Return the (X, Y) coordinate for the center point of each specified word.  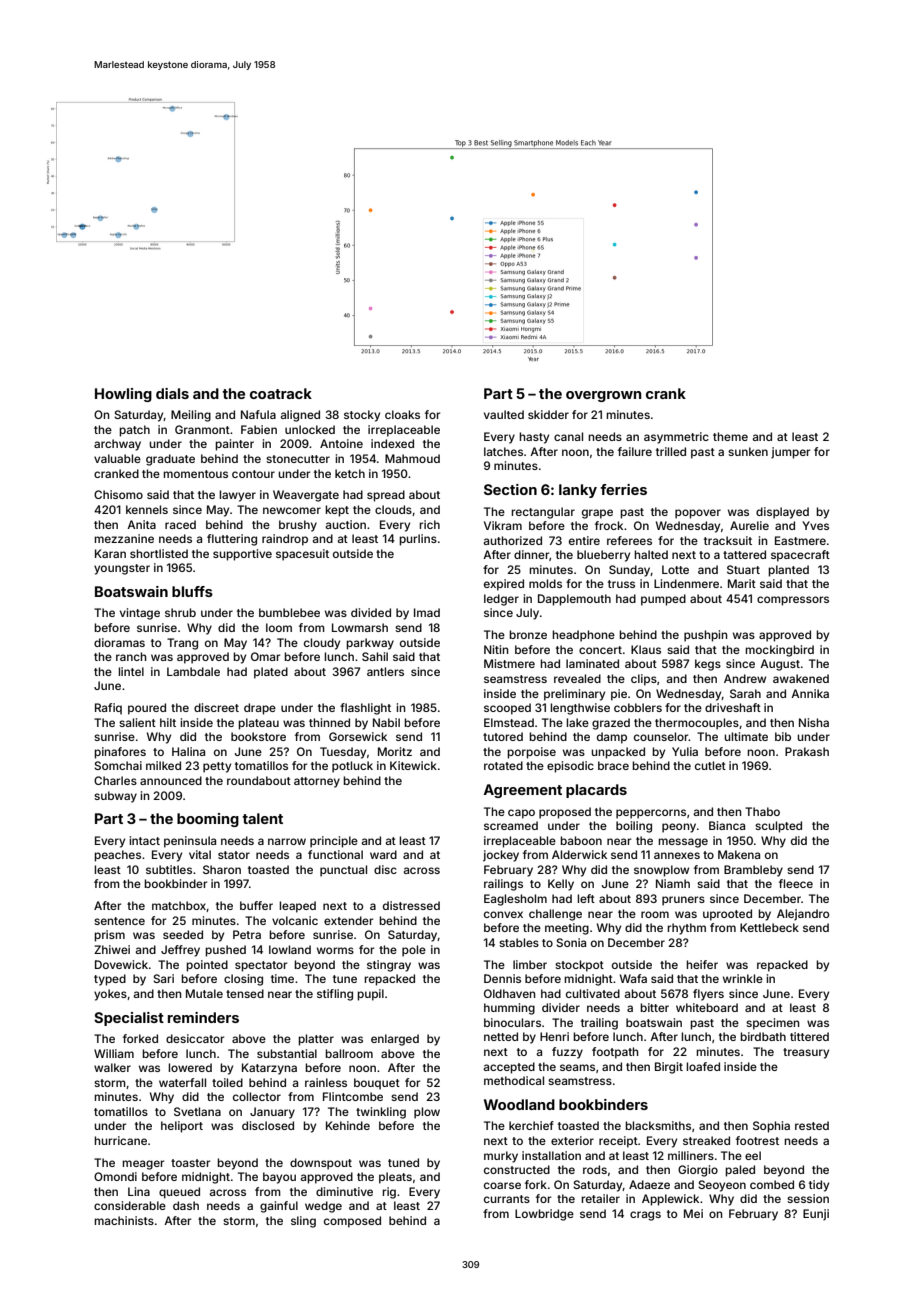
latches (503, 451)
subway (115, 797)
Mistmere (509, 663)
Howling (123, 395)
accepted (509, 1068)
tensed (245, 993)
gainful (279, 1207)
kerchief (531, 1125)
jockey (501, 856)
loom (279, 627)
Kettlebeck (769, 927)
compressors (793, 601)
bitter (654, 1007)
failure (635, 451)
